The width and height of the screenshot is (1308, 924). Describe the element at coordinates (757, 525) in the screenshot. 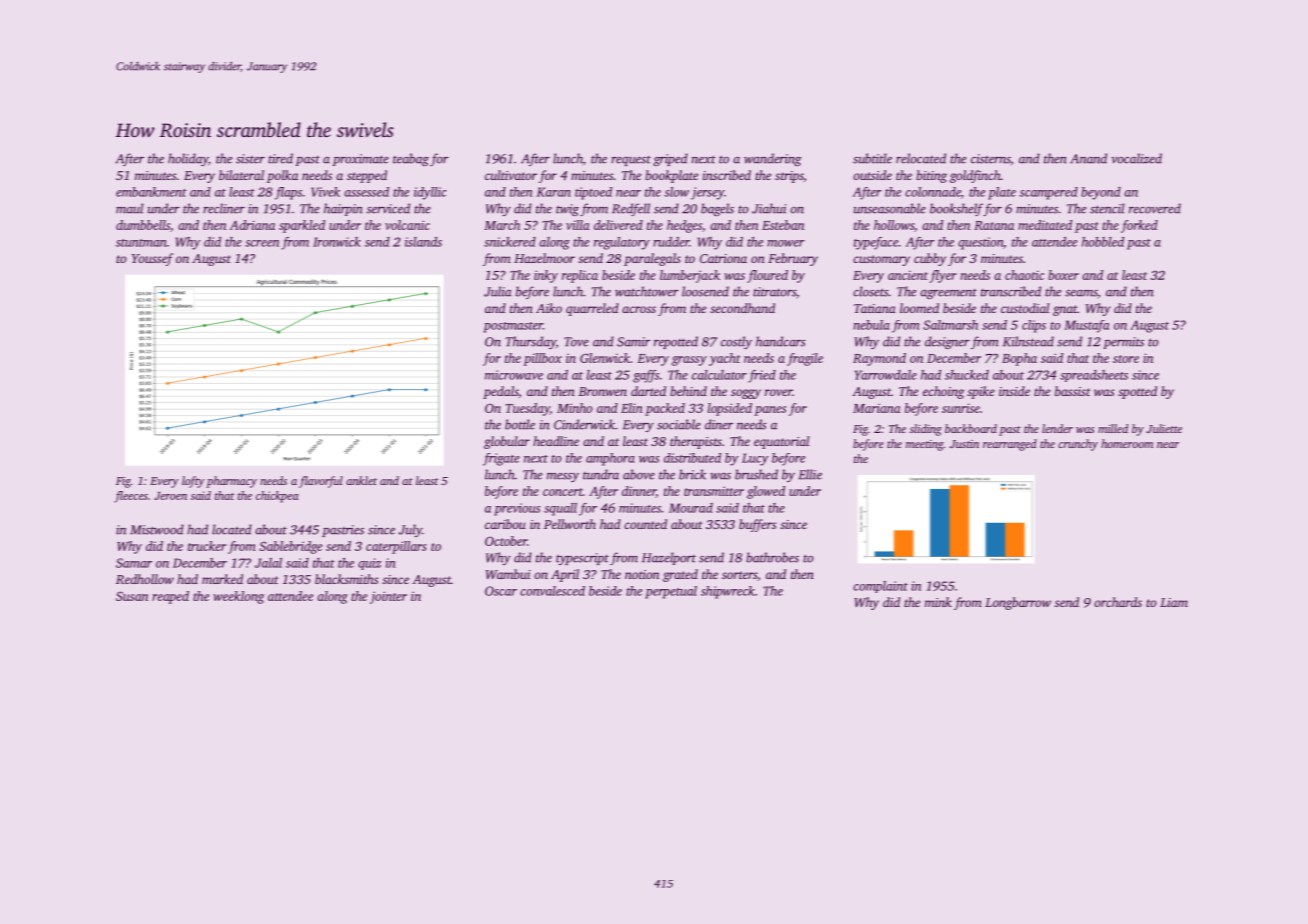

I see `buffers` at that location.
